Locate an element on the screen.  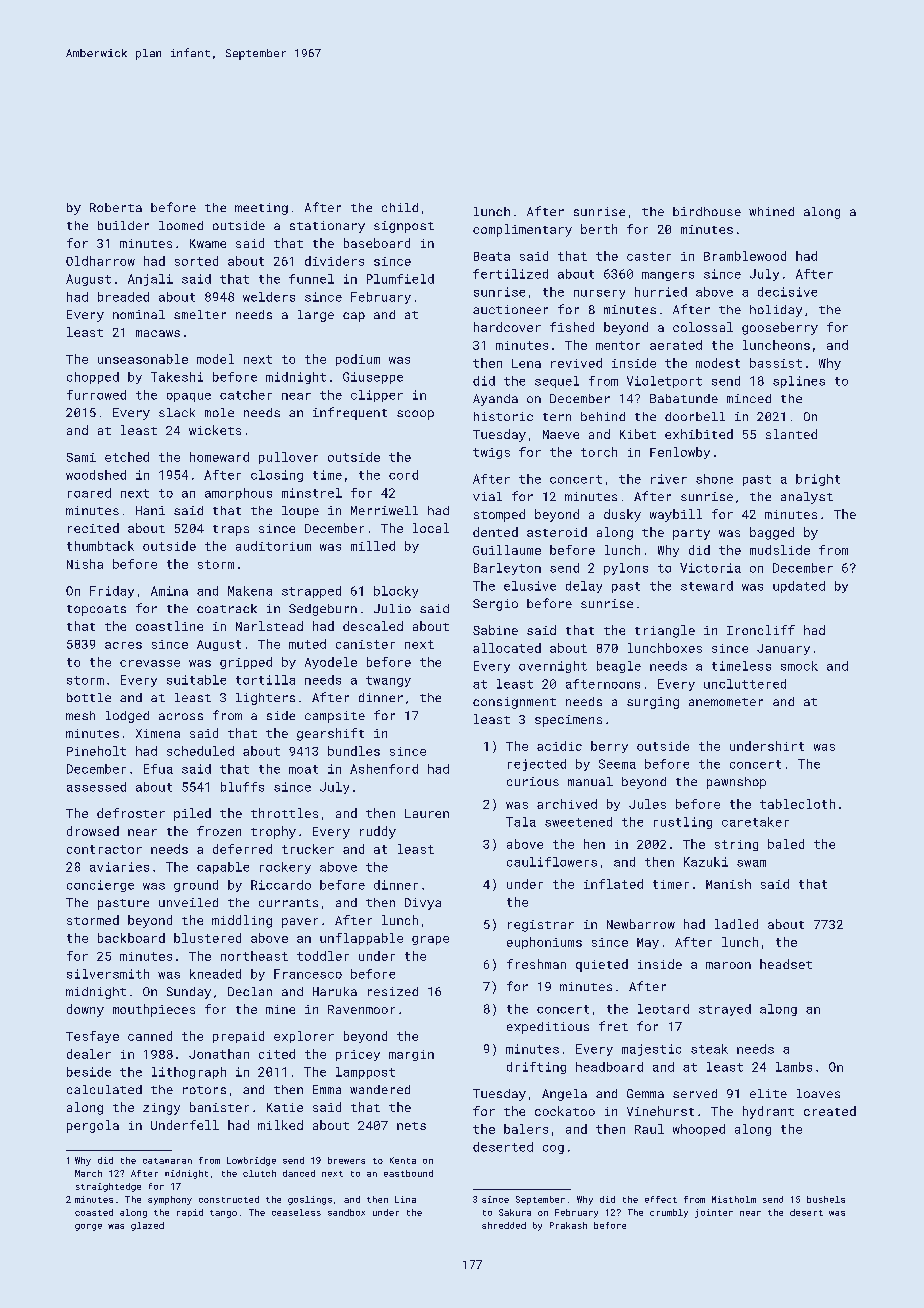
aerated is located at coordinates (676, 345).
